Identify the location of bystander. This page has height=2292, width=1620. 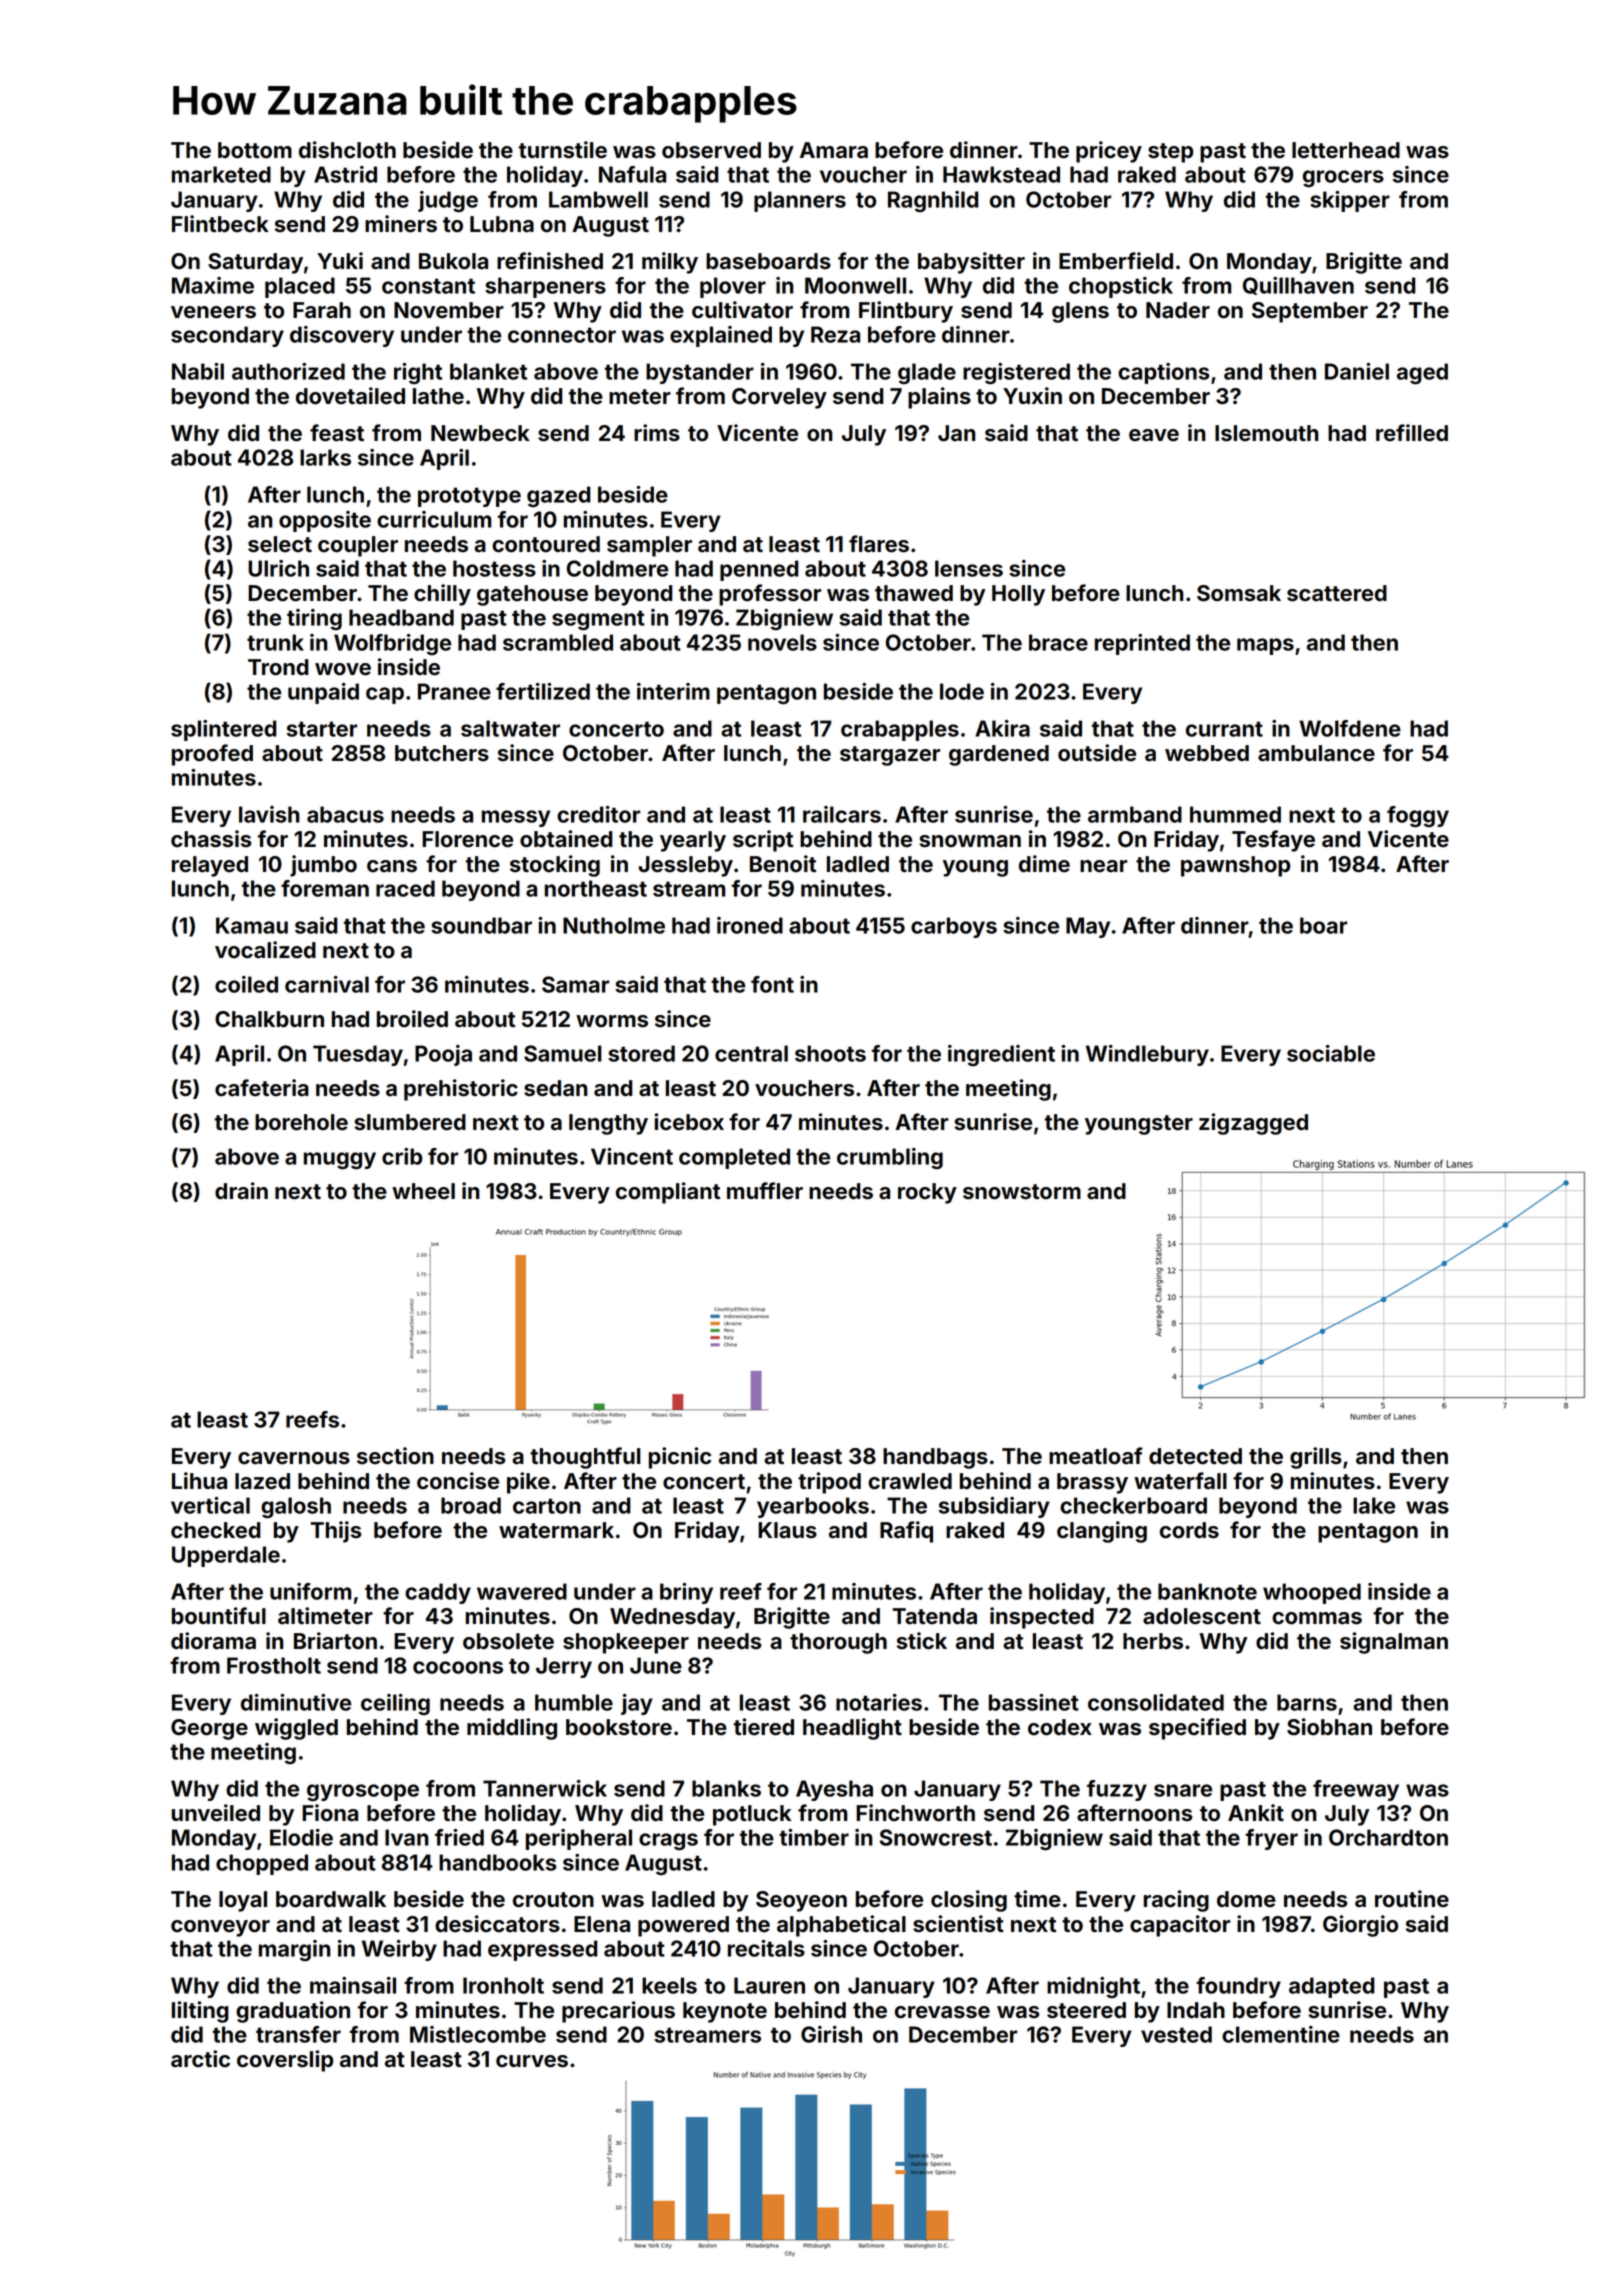
(700, 373).
